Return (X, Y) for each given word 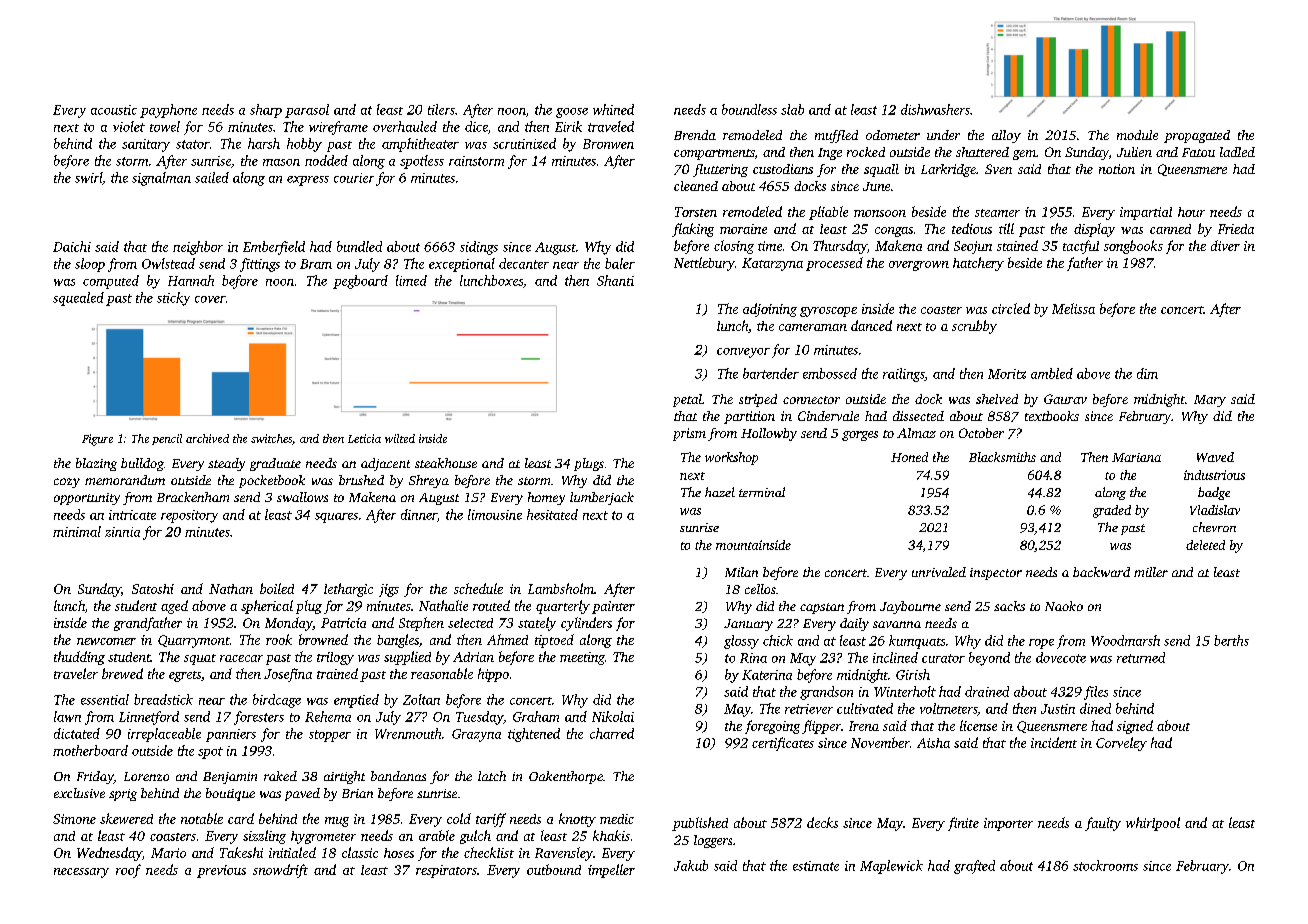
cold (459, 818)
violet (129, 126)
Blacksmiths (1002, 457)
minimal (77, 531)
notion (1117, 169)
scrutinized (524, 143)
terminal (762, 492)
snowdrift (280, 871)
